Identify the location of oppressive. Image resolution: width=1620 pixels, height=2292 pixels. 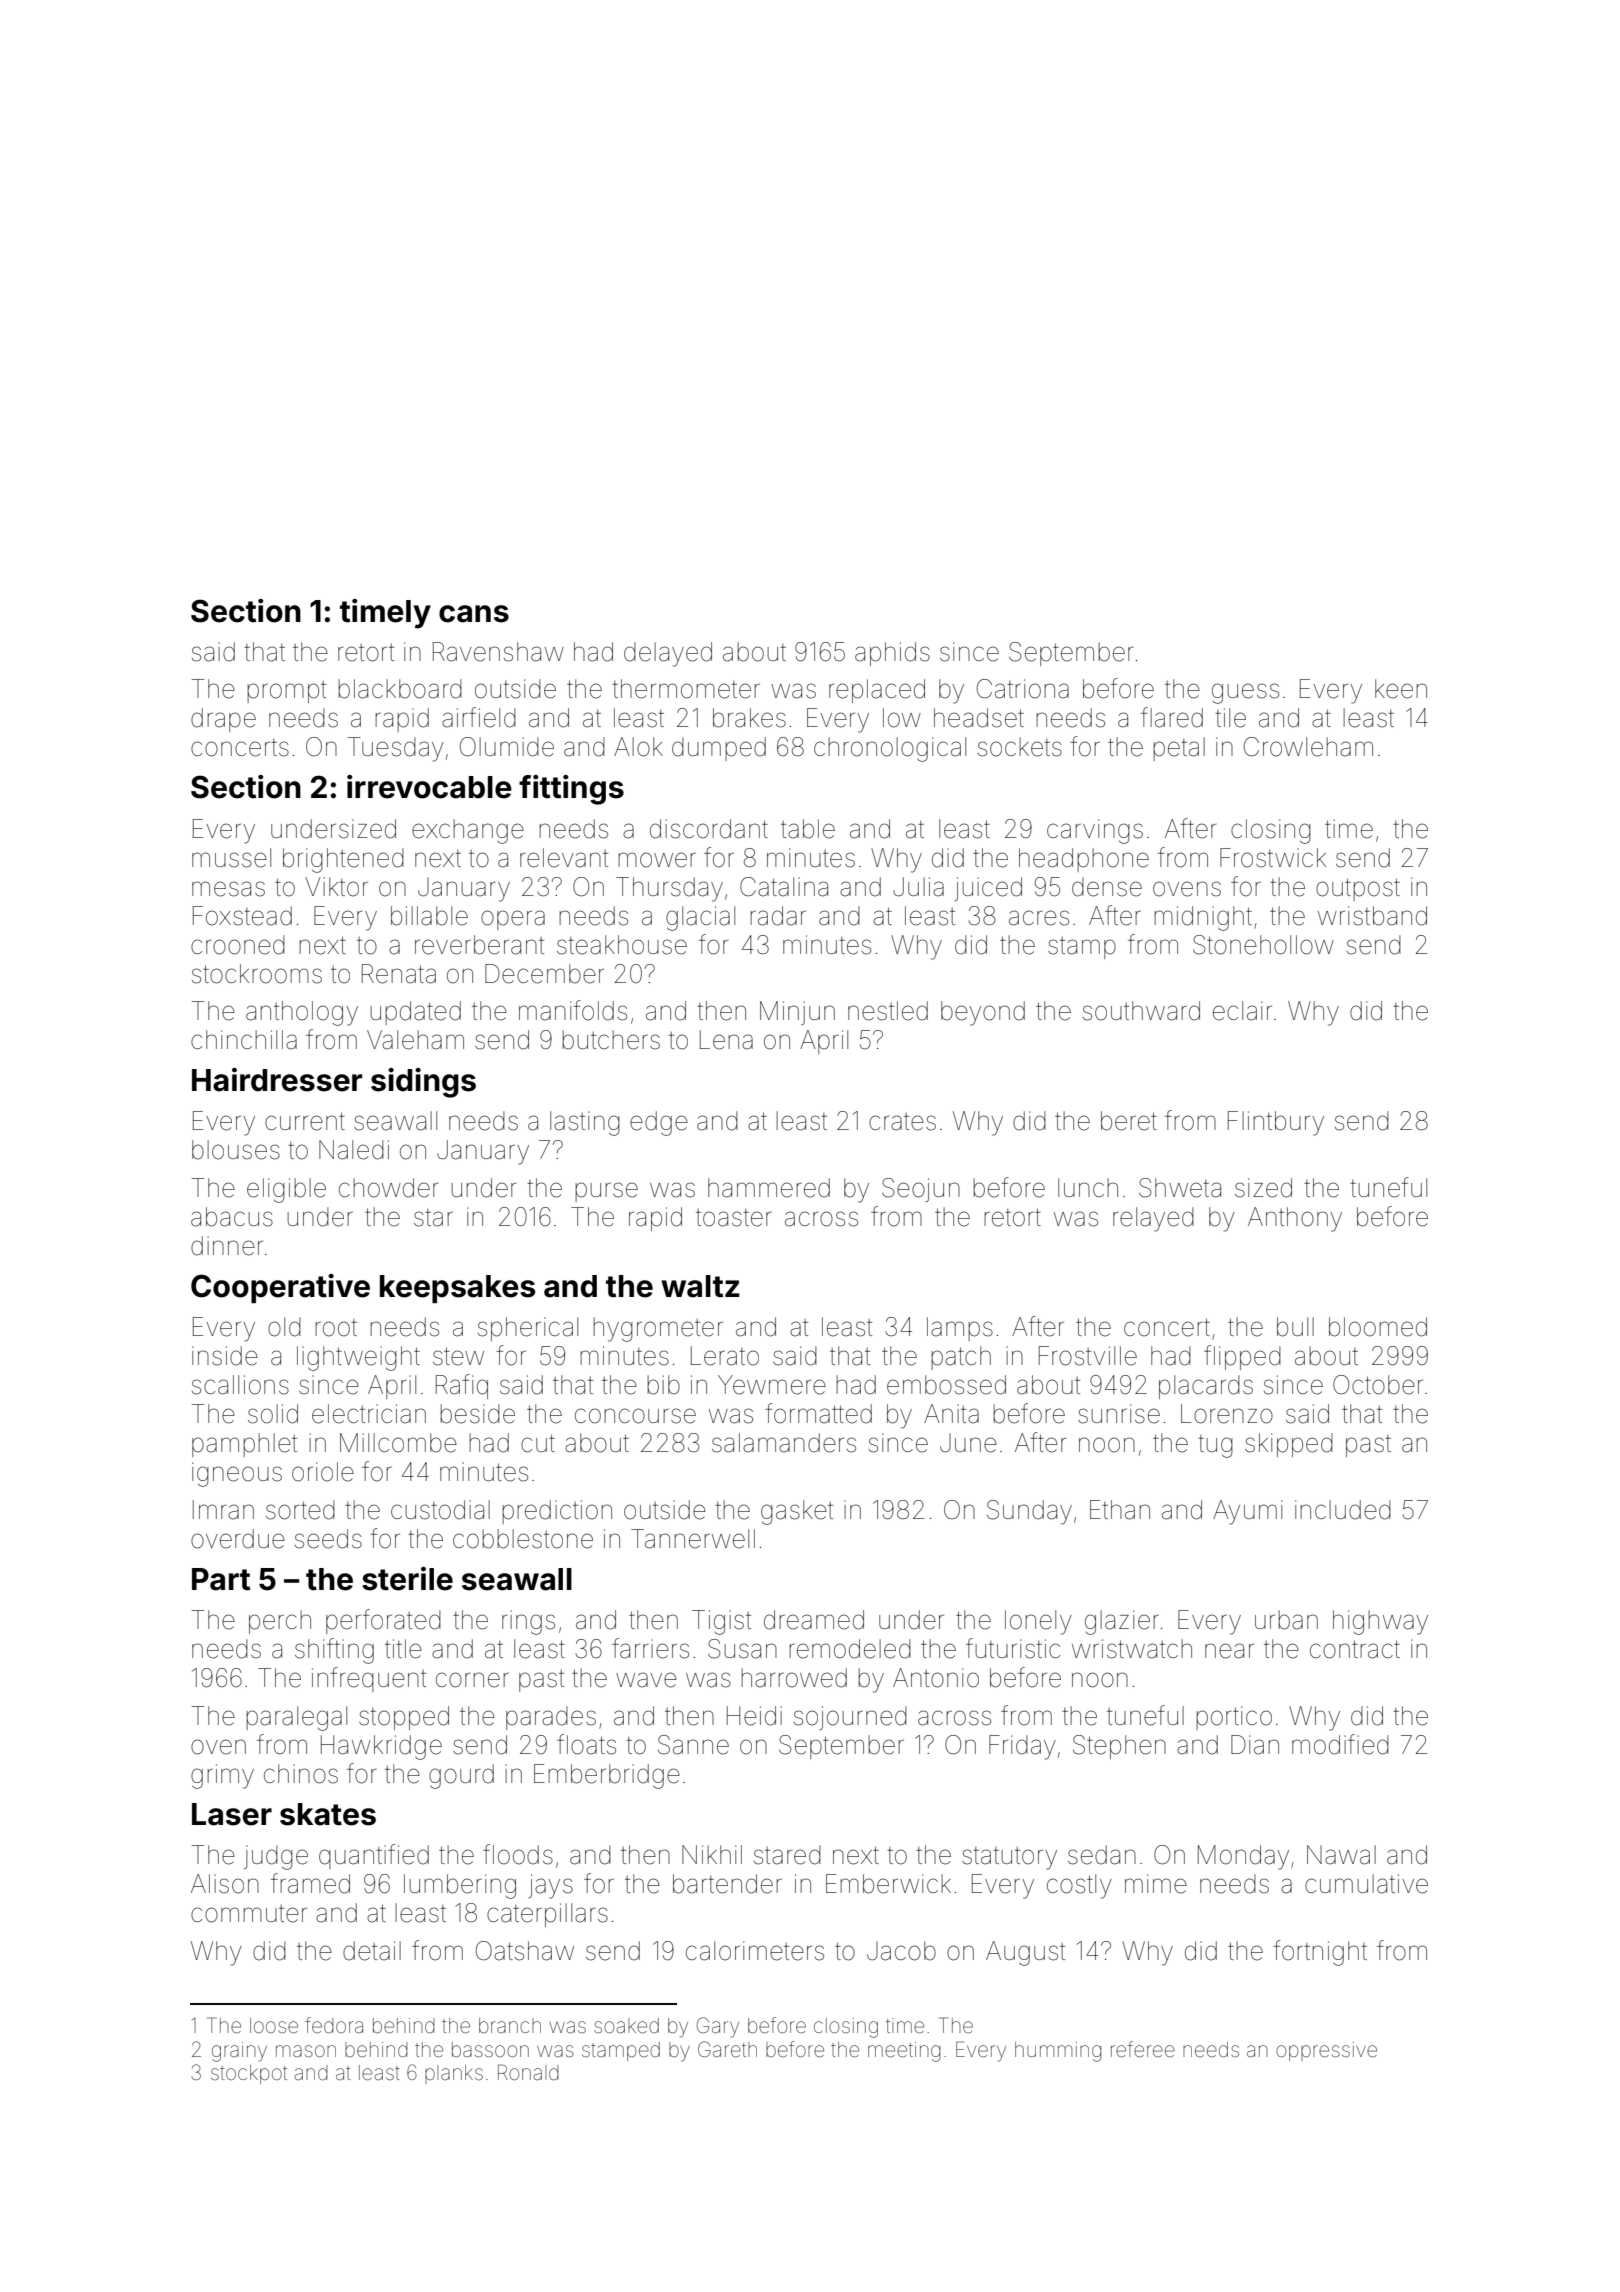
(1326, 2051).
